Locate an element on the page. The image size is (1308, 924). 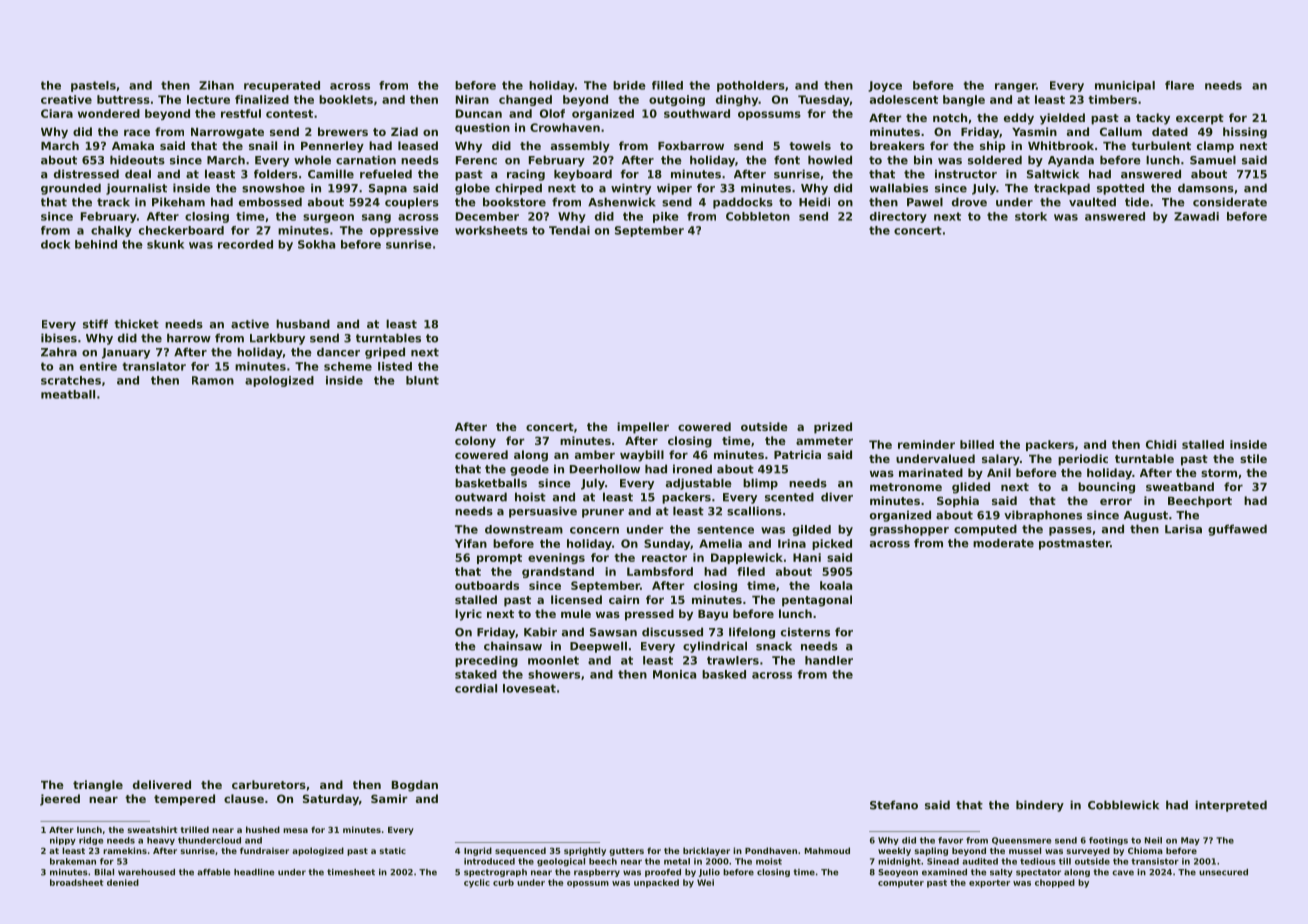
behind is located at coordinates (96, 244).
